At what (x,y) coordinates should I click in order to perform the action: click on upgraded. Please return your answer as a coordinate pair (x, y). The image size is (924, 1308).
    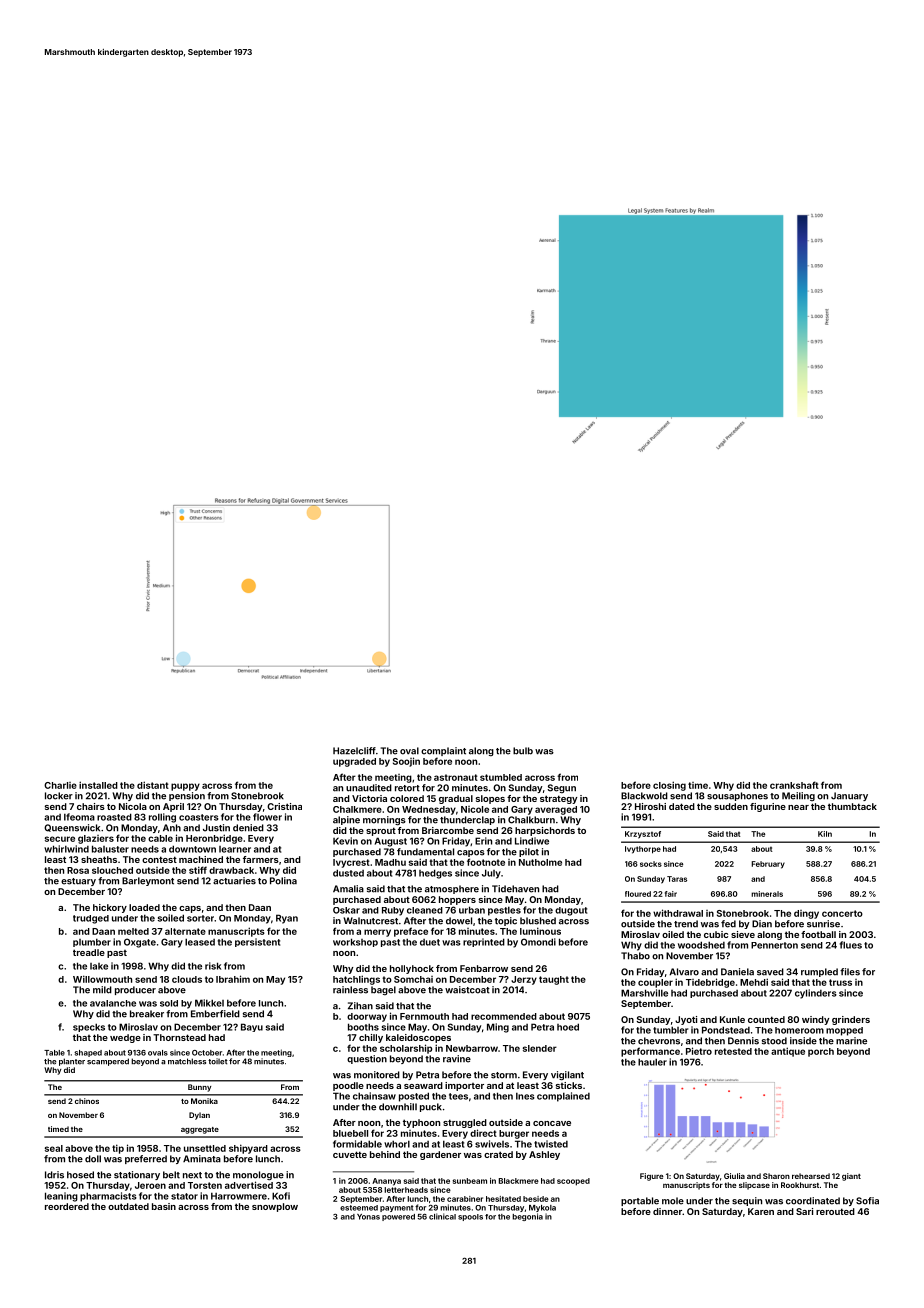
    Looking at the image, I should click on (354, 762).
